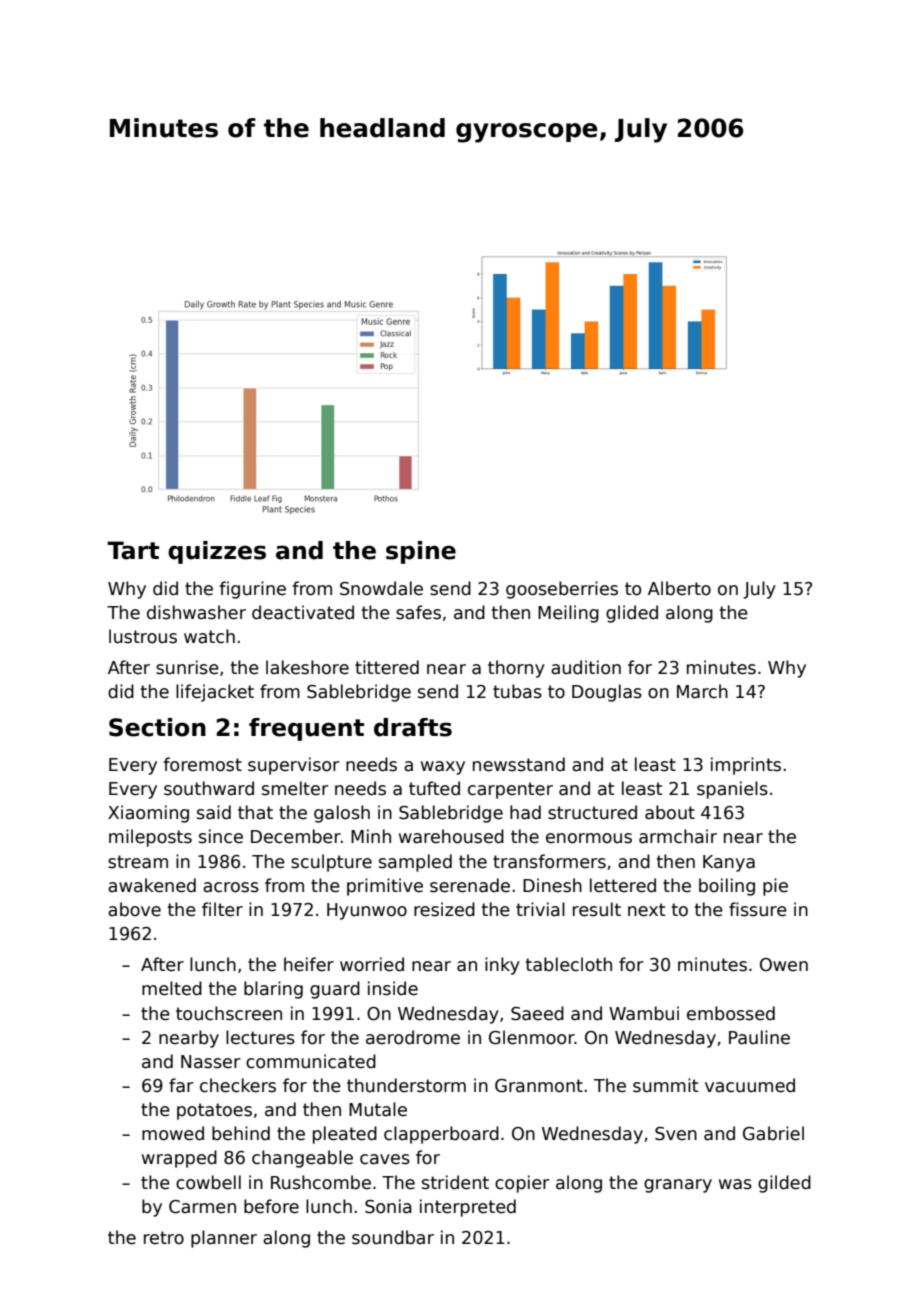  Describe the element at coordinates (224, 1239) in the screenshot. I see `planner` at that location.
